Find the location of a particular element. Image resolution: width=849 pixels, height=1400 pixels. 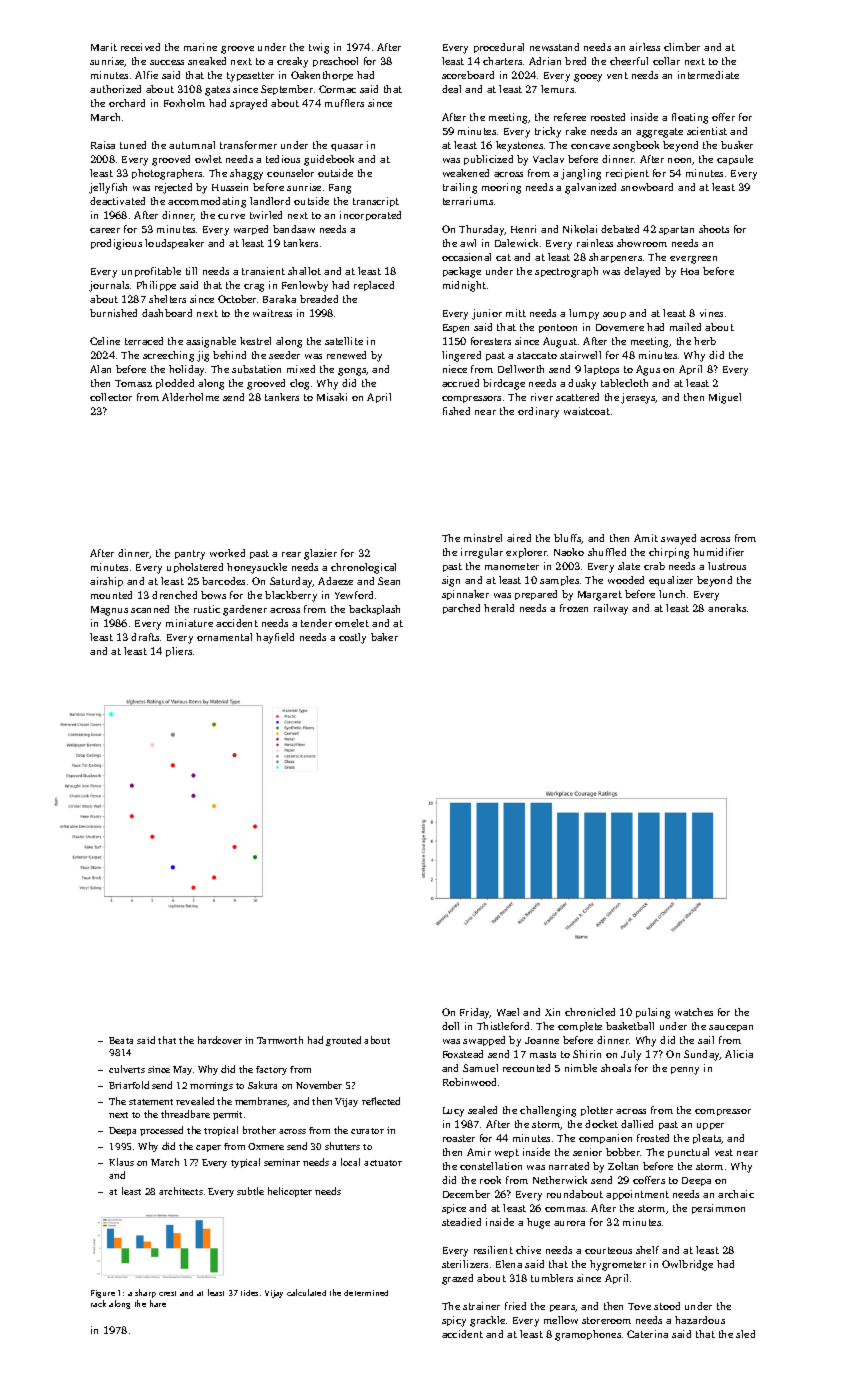

doll is located at coordinates (450, 1026).
